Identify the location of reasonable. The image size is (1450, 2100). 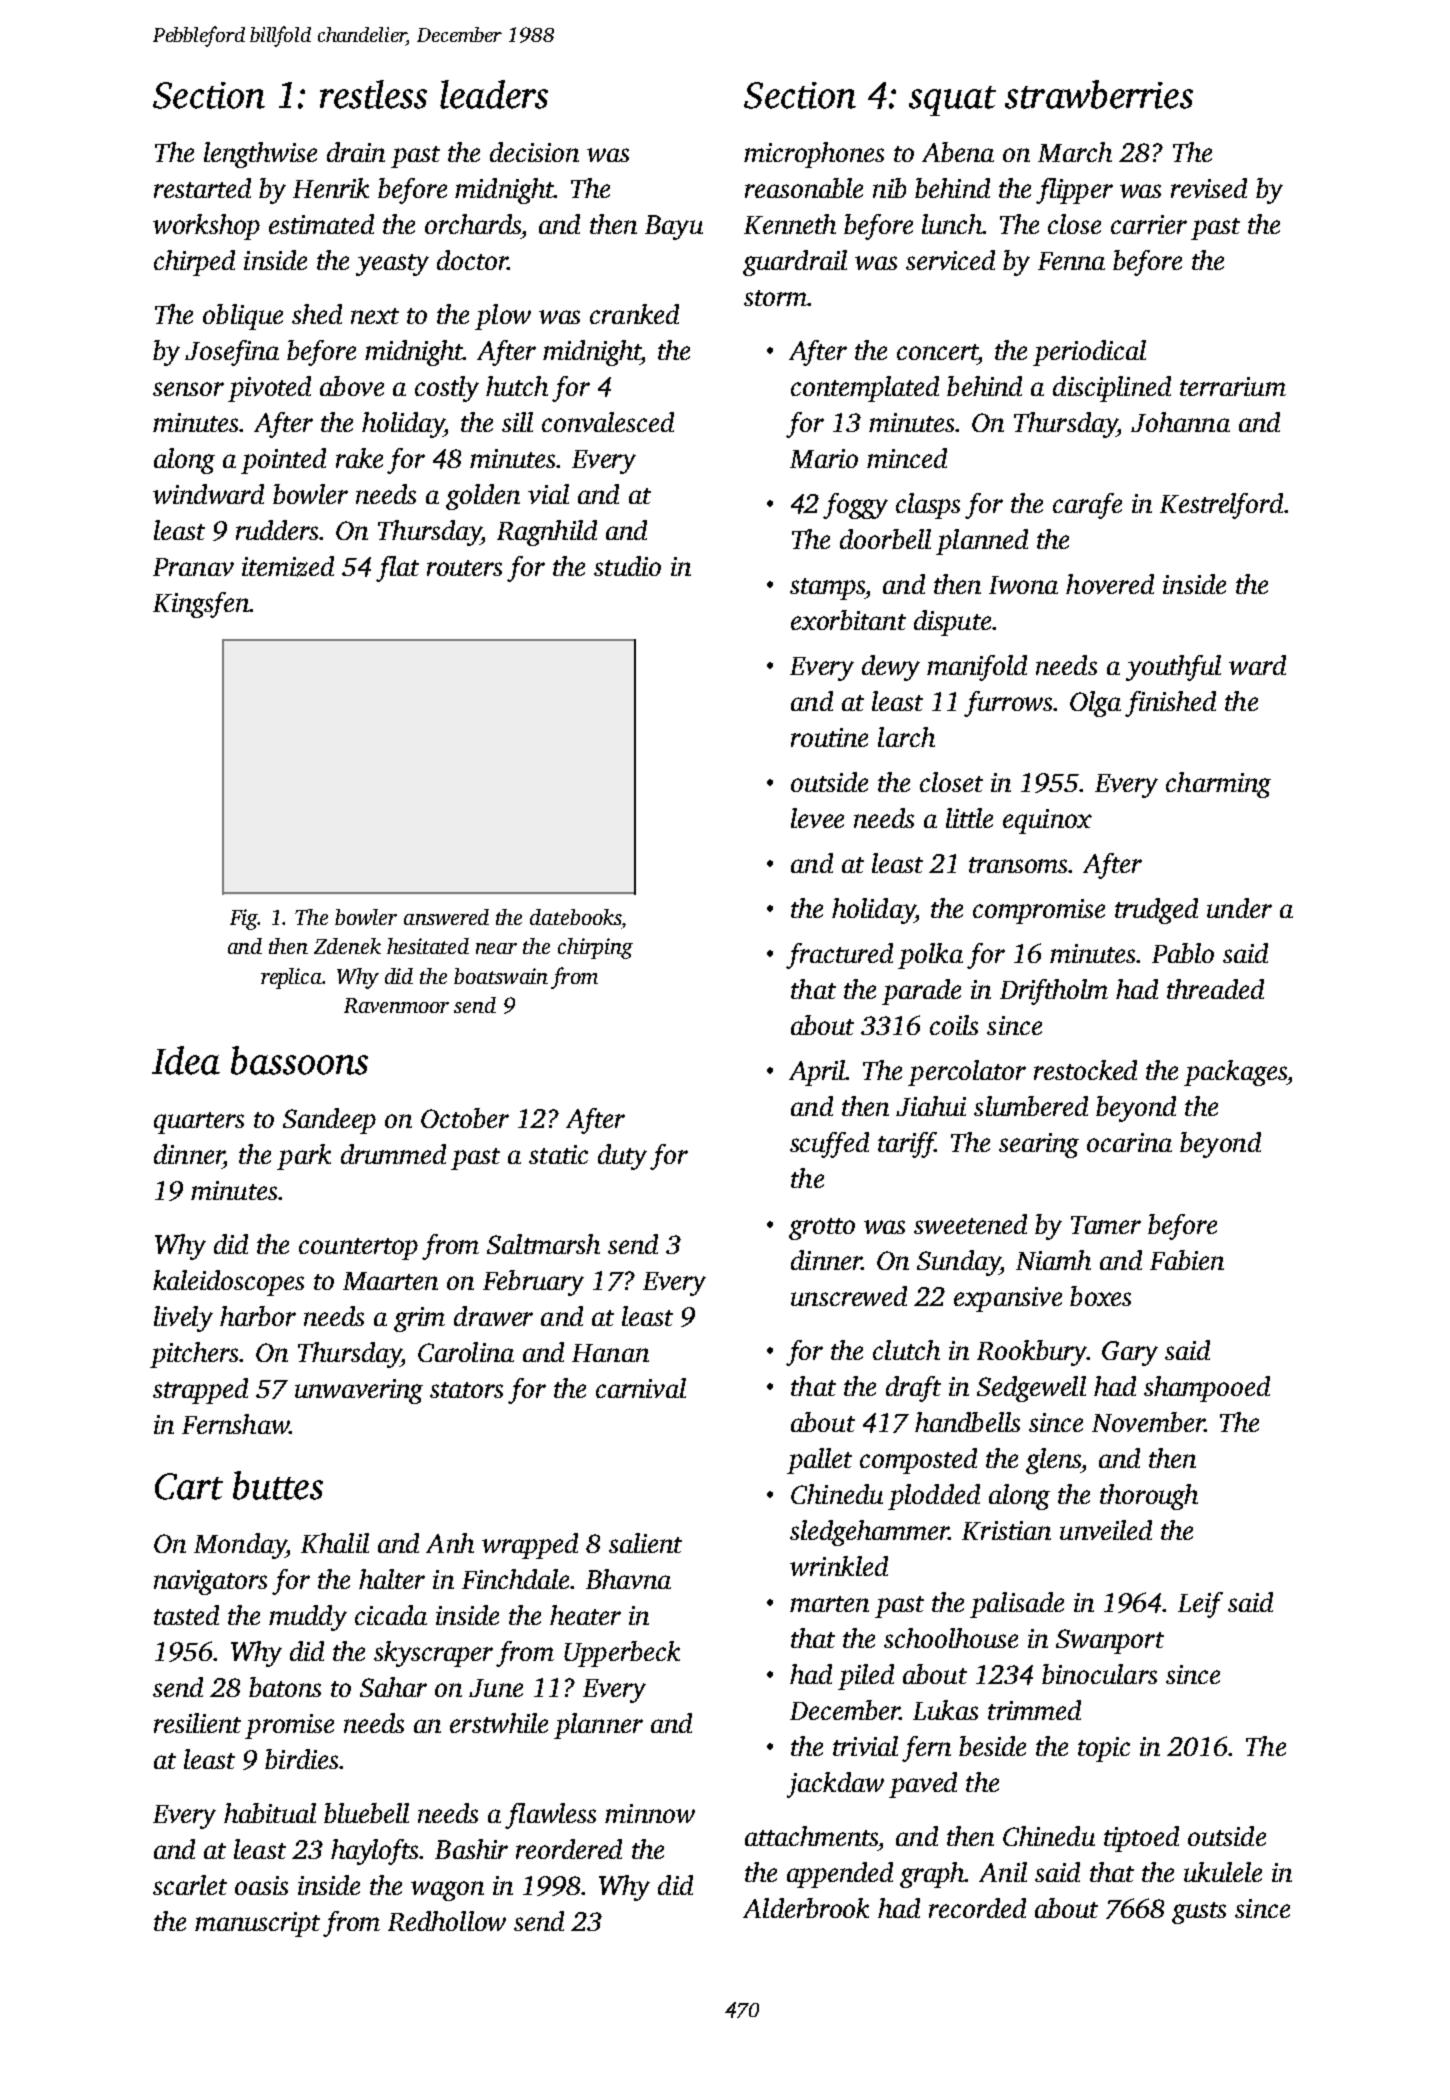
(804, 188).
